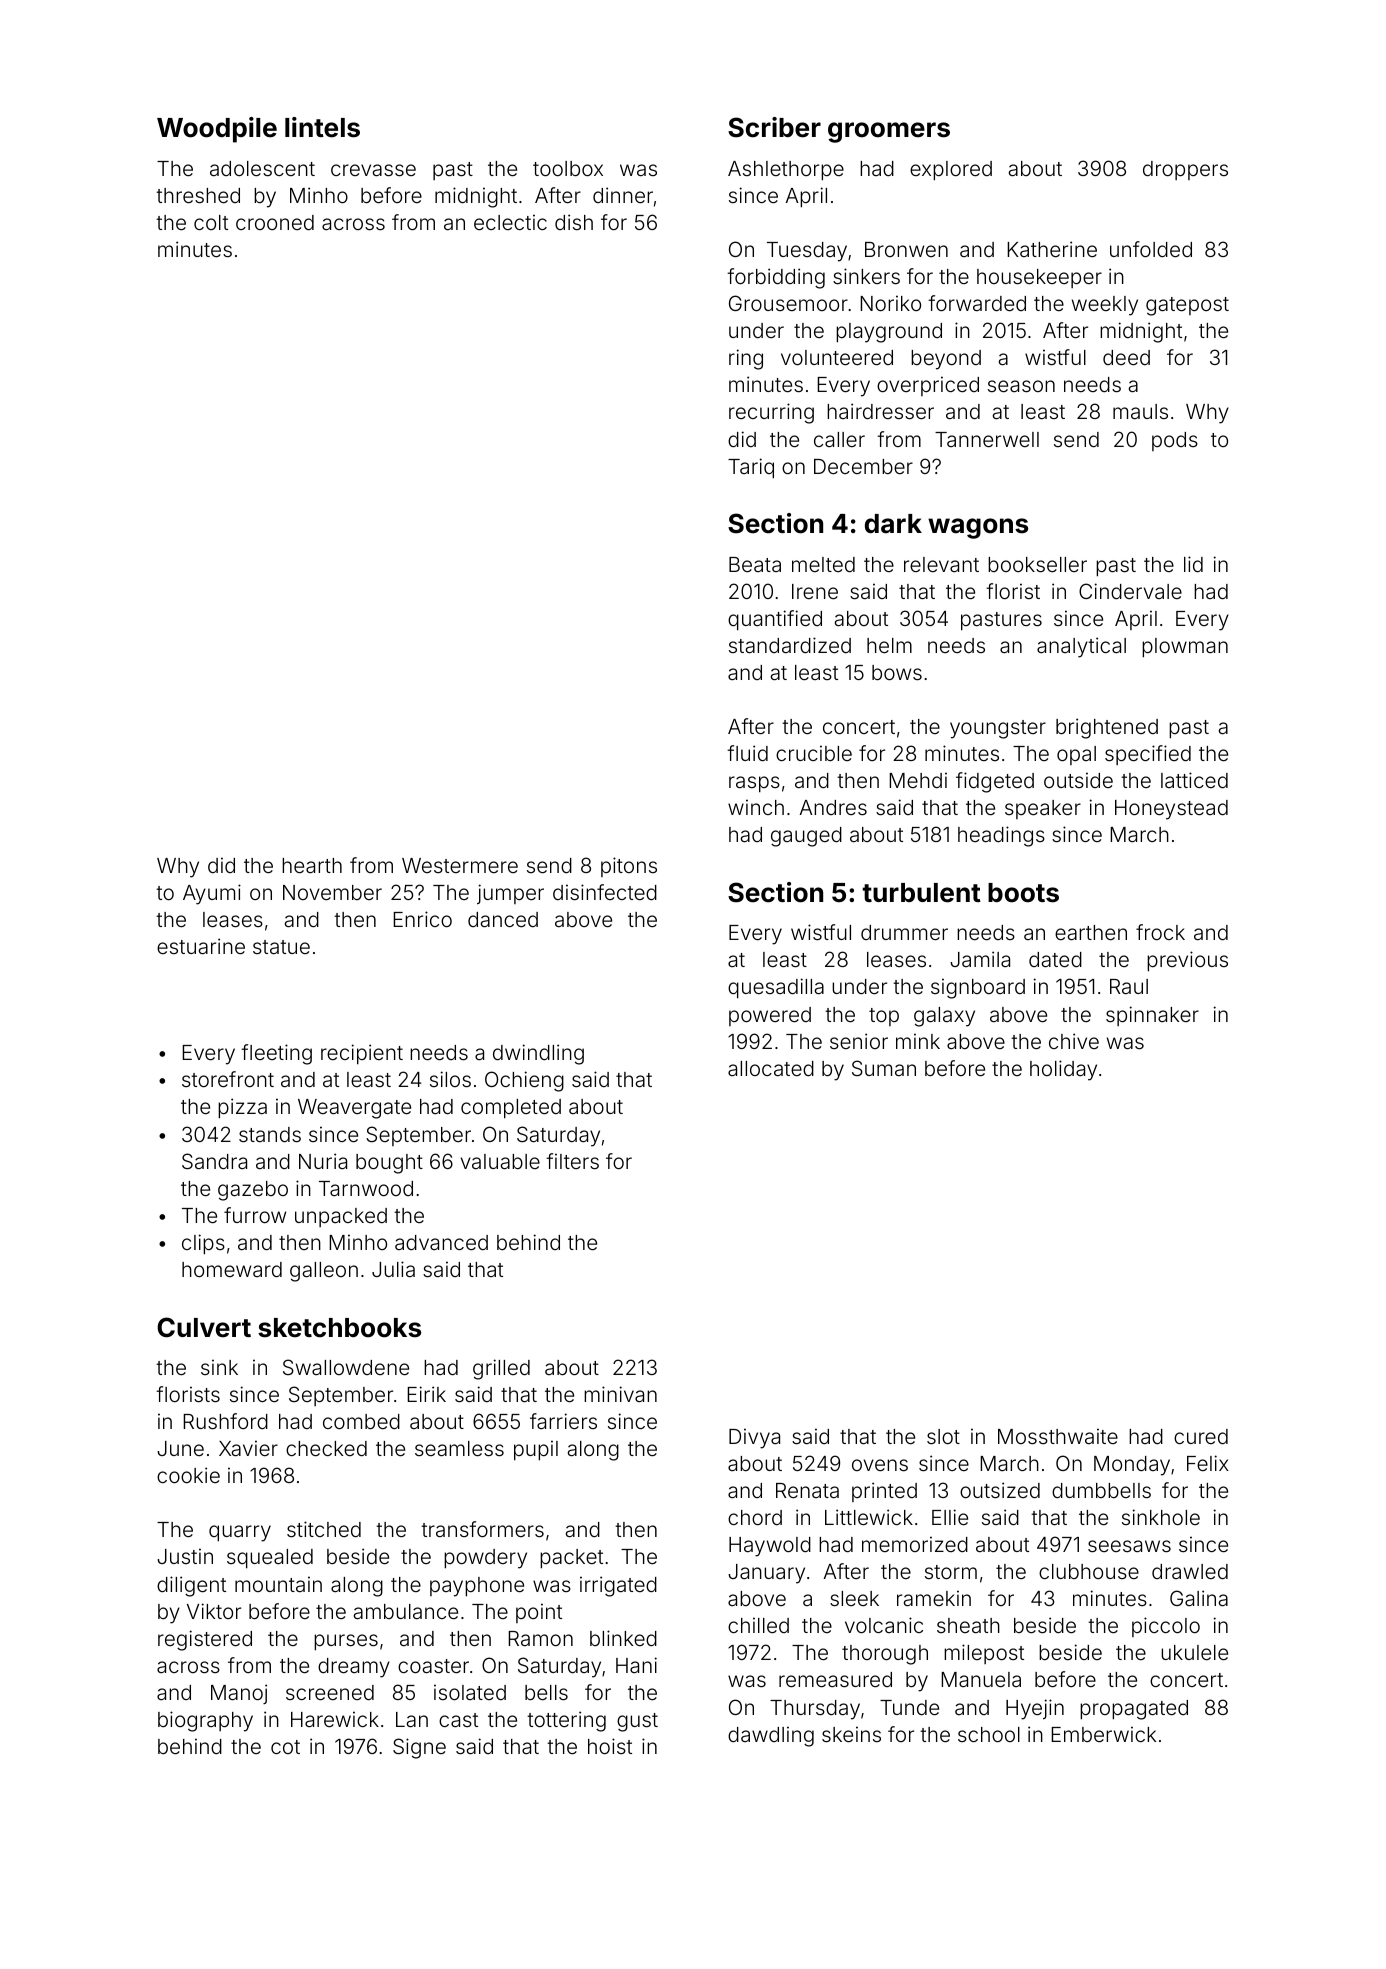 The width and height of the image is (1386, 1969). I want to click on Cindervale, so click(1130, 591).
